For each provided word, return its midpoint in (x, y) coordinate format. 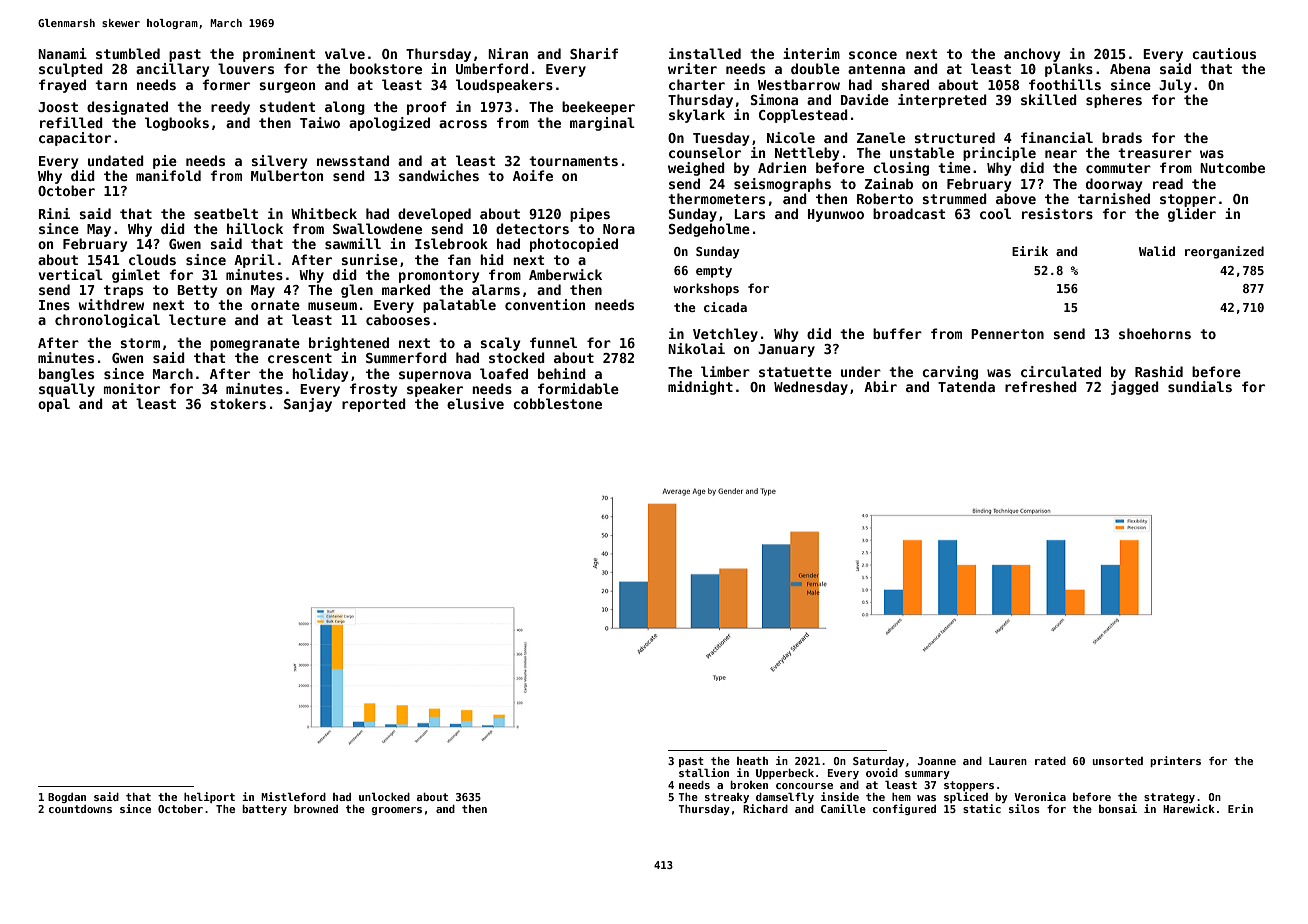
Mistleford (293, 796)
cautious (1224, 53)
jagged (1135, 388)
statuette (795, 372)
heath (752, 761)
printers (1175, 761)
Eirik (1030, 251)
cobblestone (557, 403)
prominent (279, 55)
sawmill (353, 243)
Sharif (594, 53)
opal (54, 405)
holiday (320, 375)
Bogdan (67, 798)
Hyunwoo (836, 215)
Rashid (1159, 371)
